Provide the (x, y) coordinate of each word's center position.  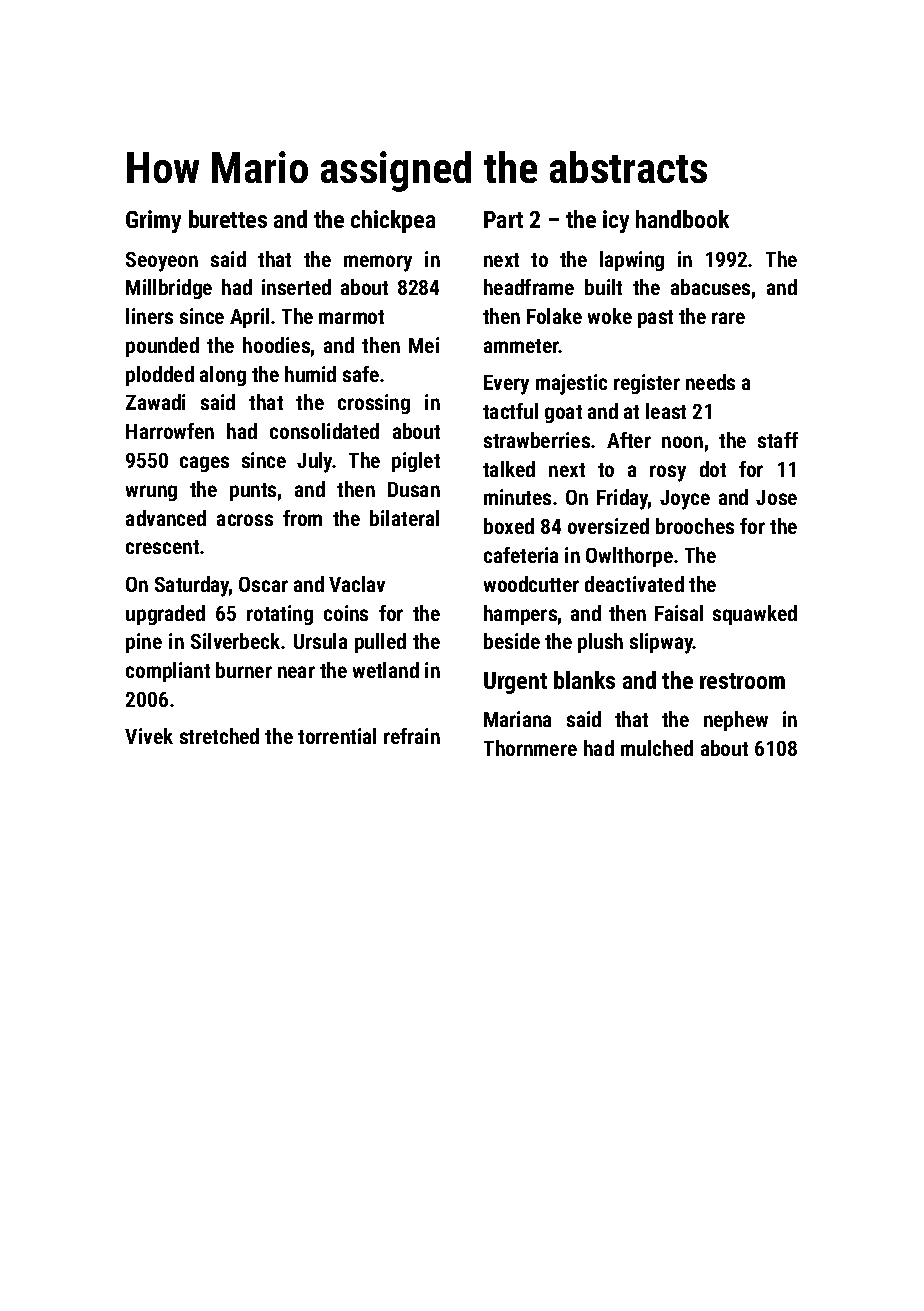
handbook (682, 219)
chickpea (393, 221)
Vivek (149, 736)
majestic (571, 384)
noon (682, 442)
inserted (296, 287)
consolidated (324, 431)
